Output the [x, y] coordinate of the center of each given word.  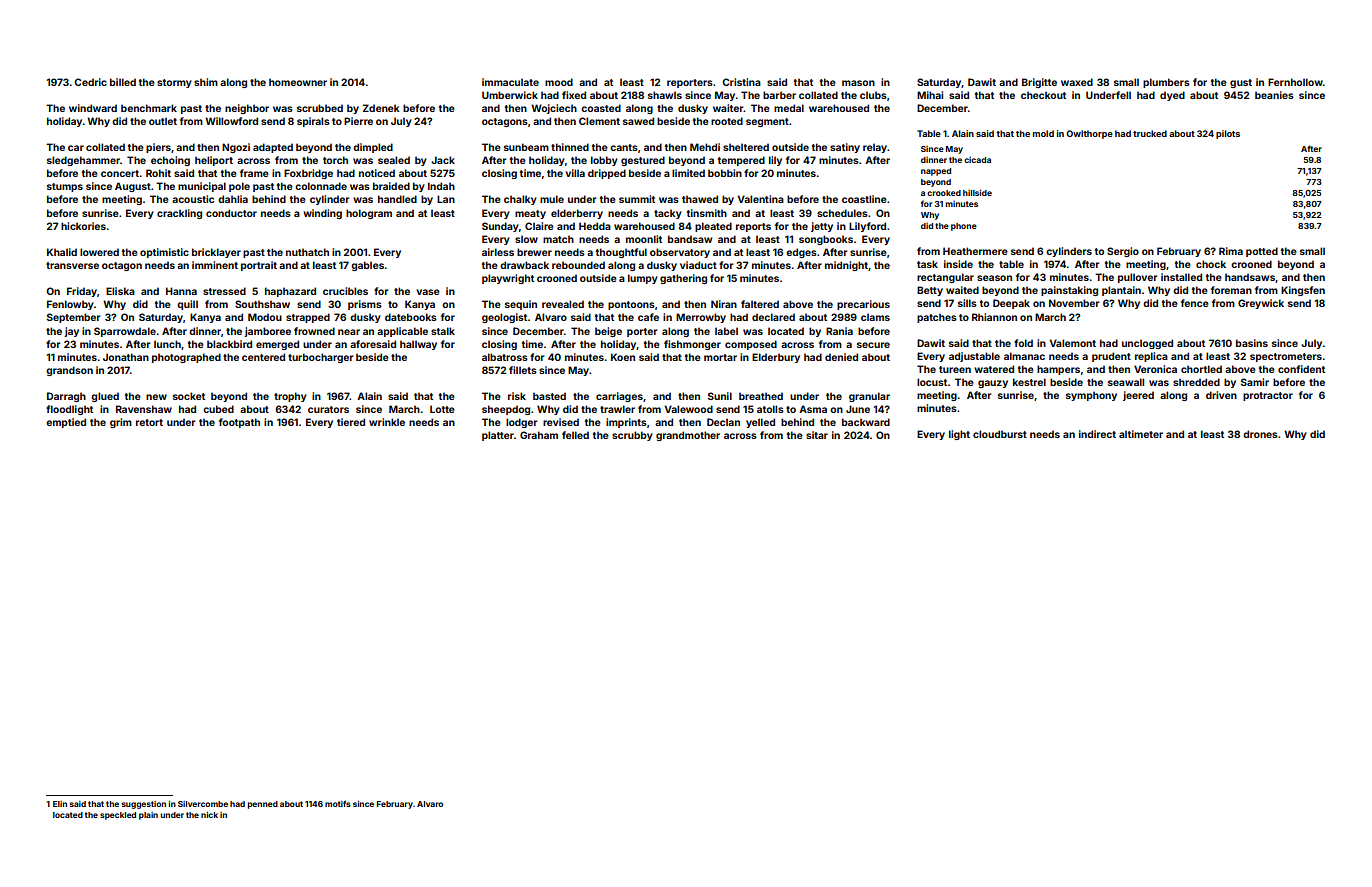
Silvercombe [203, 804]
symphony [1091, 396]
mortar [720, 357]
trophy [290, 397]
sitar [817, 435]
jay [71, 332]
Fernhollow [1295, 82]
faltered [760, 304]
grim [121, 423]
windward [93, 108]
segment [767, 122]
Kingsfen [1303, 291]
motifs [338, 803]
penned [263, 805]
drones [1260, 434]
